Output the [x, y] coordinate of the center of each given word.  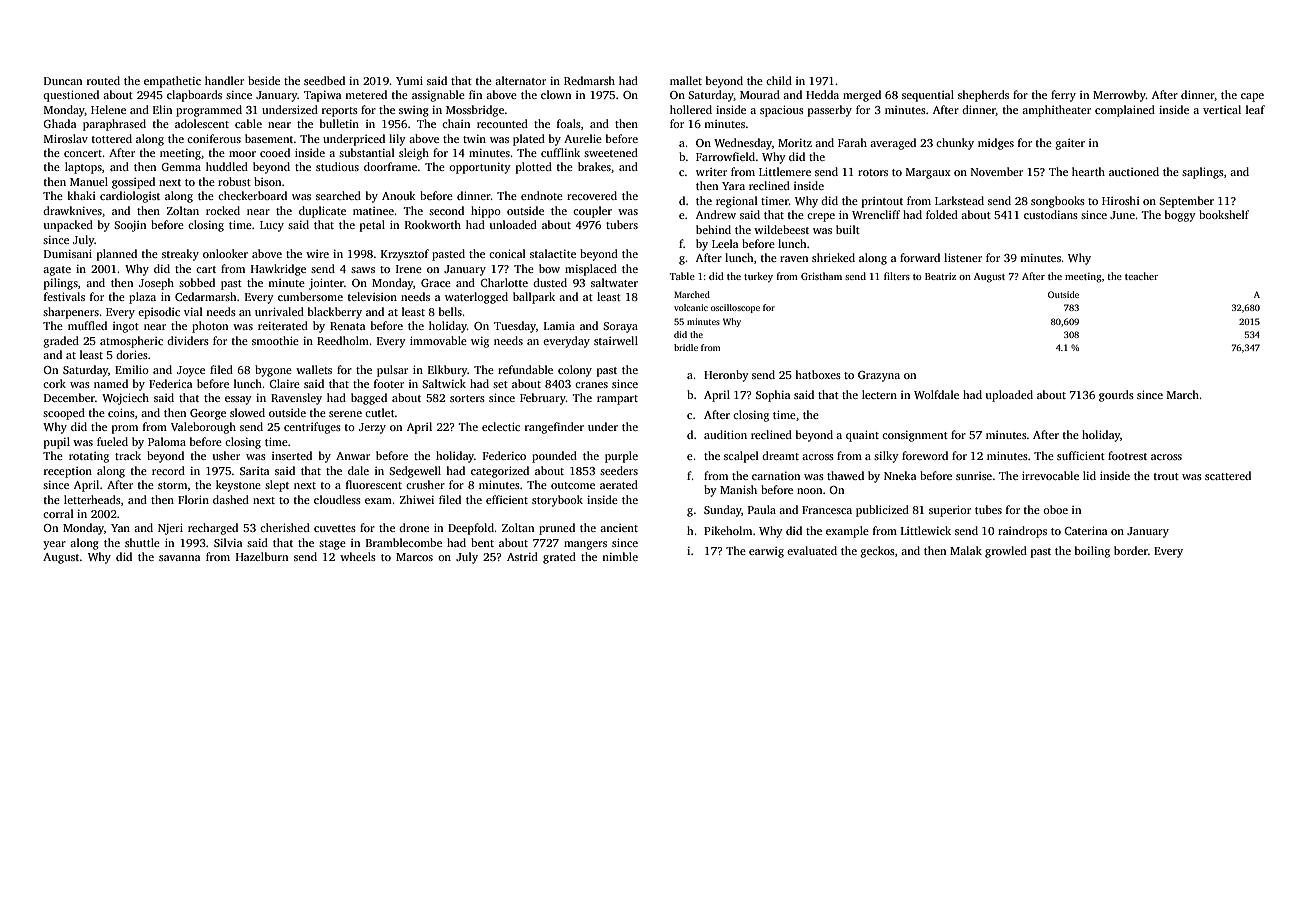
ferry [1063, 96]
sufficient [1081, 455]
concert [83, 153]
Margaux [928, 173]
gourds [1116, 396]
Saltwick [444, 383]
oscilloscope [735, 308]
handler [224, 80]
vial [193, 311]
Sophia [773, 396]
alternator [520, 80]
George [208, 414]
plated [529, 140]
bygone [273, 371]
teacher [1141, 276]
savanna [180, 558]
